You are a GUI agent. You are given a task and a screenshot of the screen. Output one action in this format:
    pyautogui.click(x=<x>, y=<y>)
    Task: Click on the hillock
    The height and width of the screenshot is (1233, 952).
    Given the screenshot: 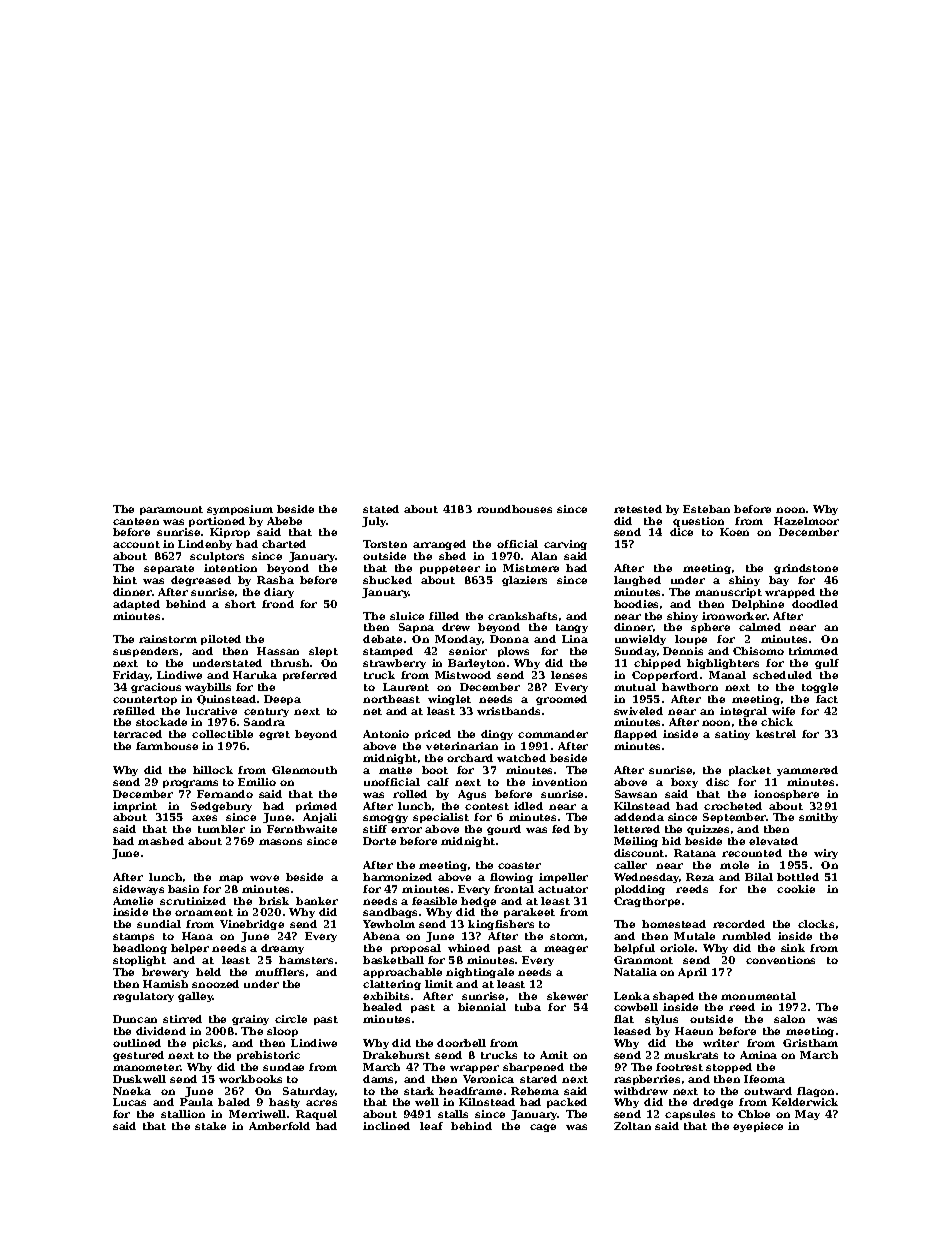 What is the action you would take?
    pyautogui.click(x=213, y=770)
